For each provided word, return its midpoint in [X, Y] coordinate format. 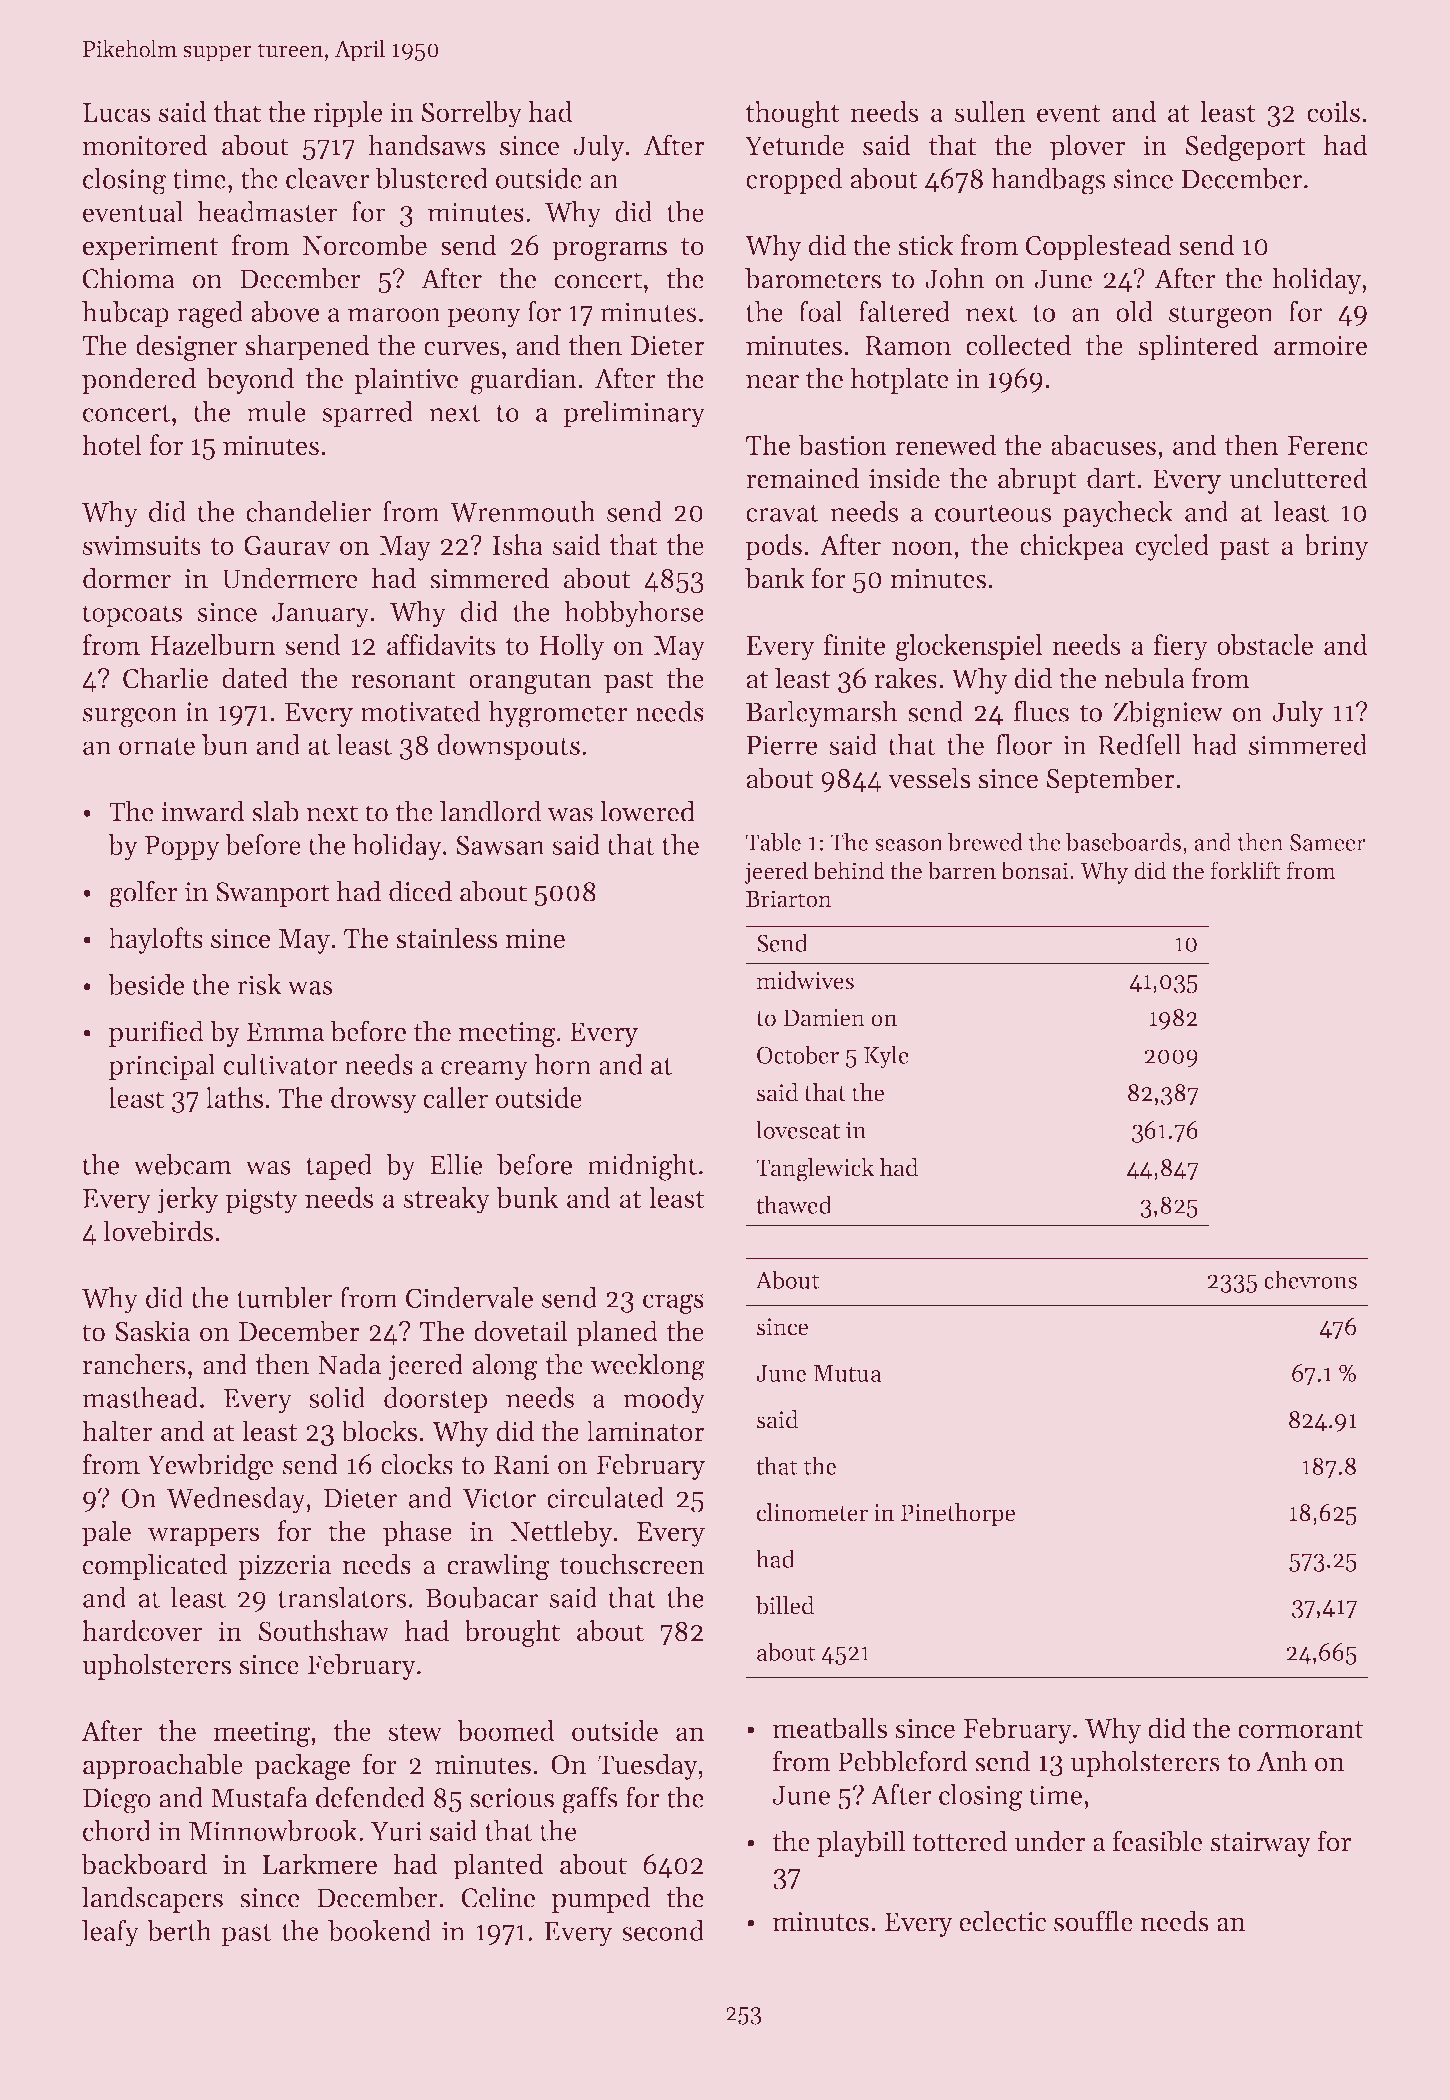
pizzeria [284, 1567]
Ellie [456, 1164]
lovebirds [158, 1231]
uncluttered [1299, 478]
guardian [523, 381]
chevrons [1310, 1279]
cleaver [327, 178]
